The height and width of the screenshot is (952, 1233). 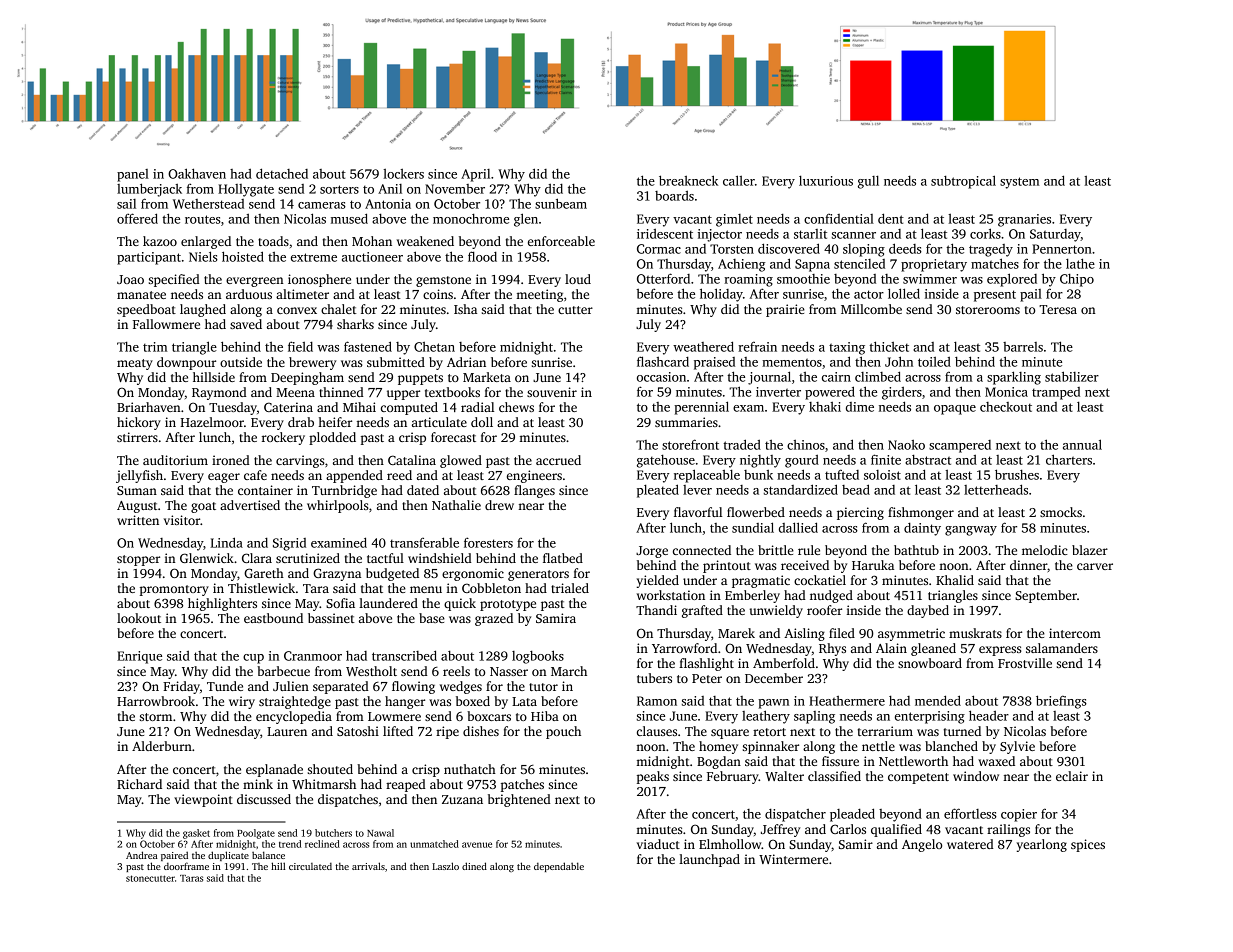 What do you see at coordinates (1023, 347) in the screenshot?
I see `barrels` at bounding box center [1023, 347].
